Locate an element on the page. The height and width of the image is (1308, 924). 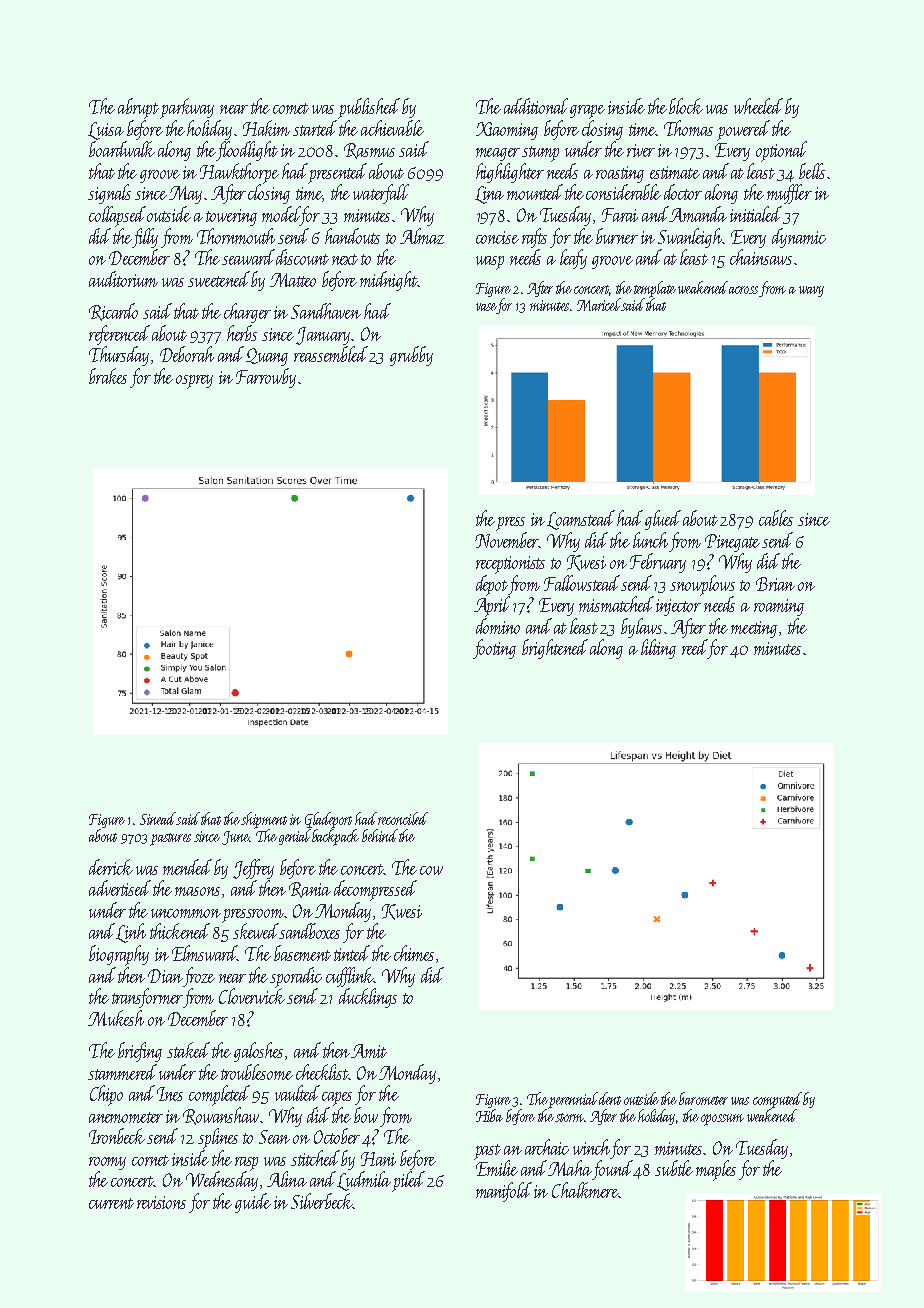
Mukesh is located at coordinates (116, 1018).
